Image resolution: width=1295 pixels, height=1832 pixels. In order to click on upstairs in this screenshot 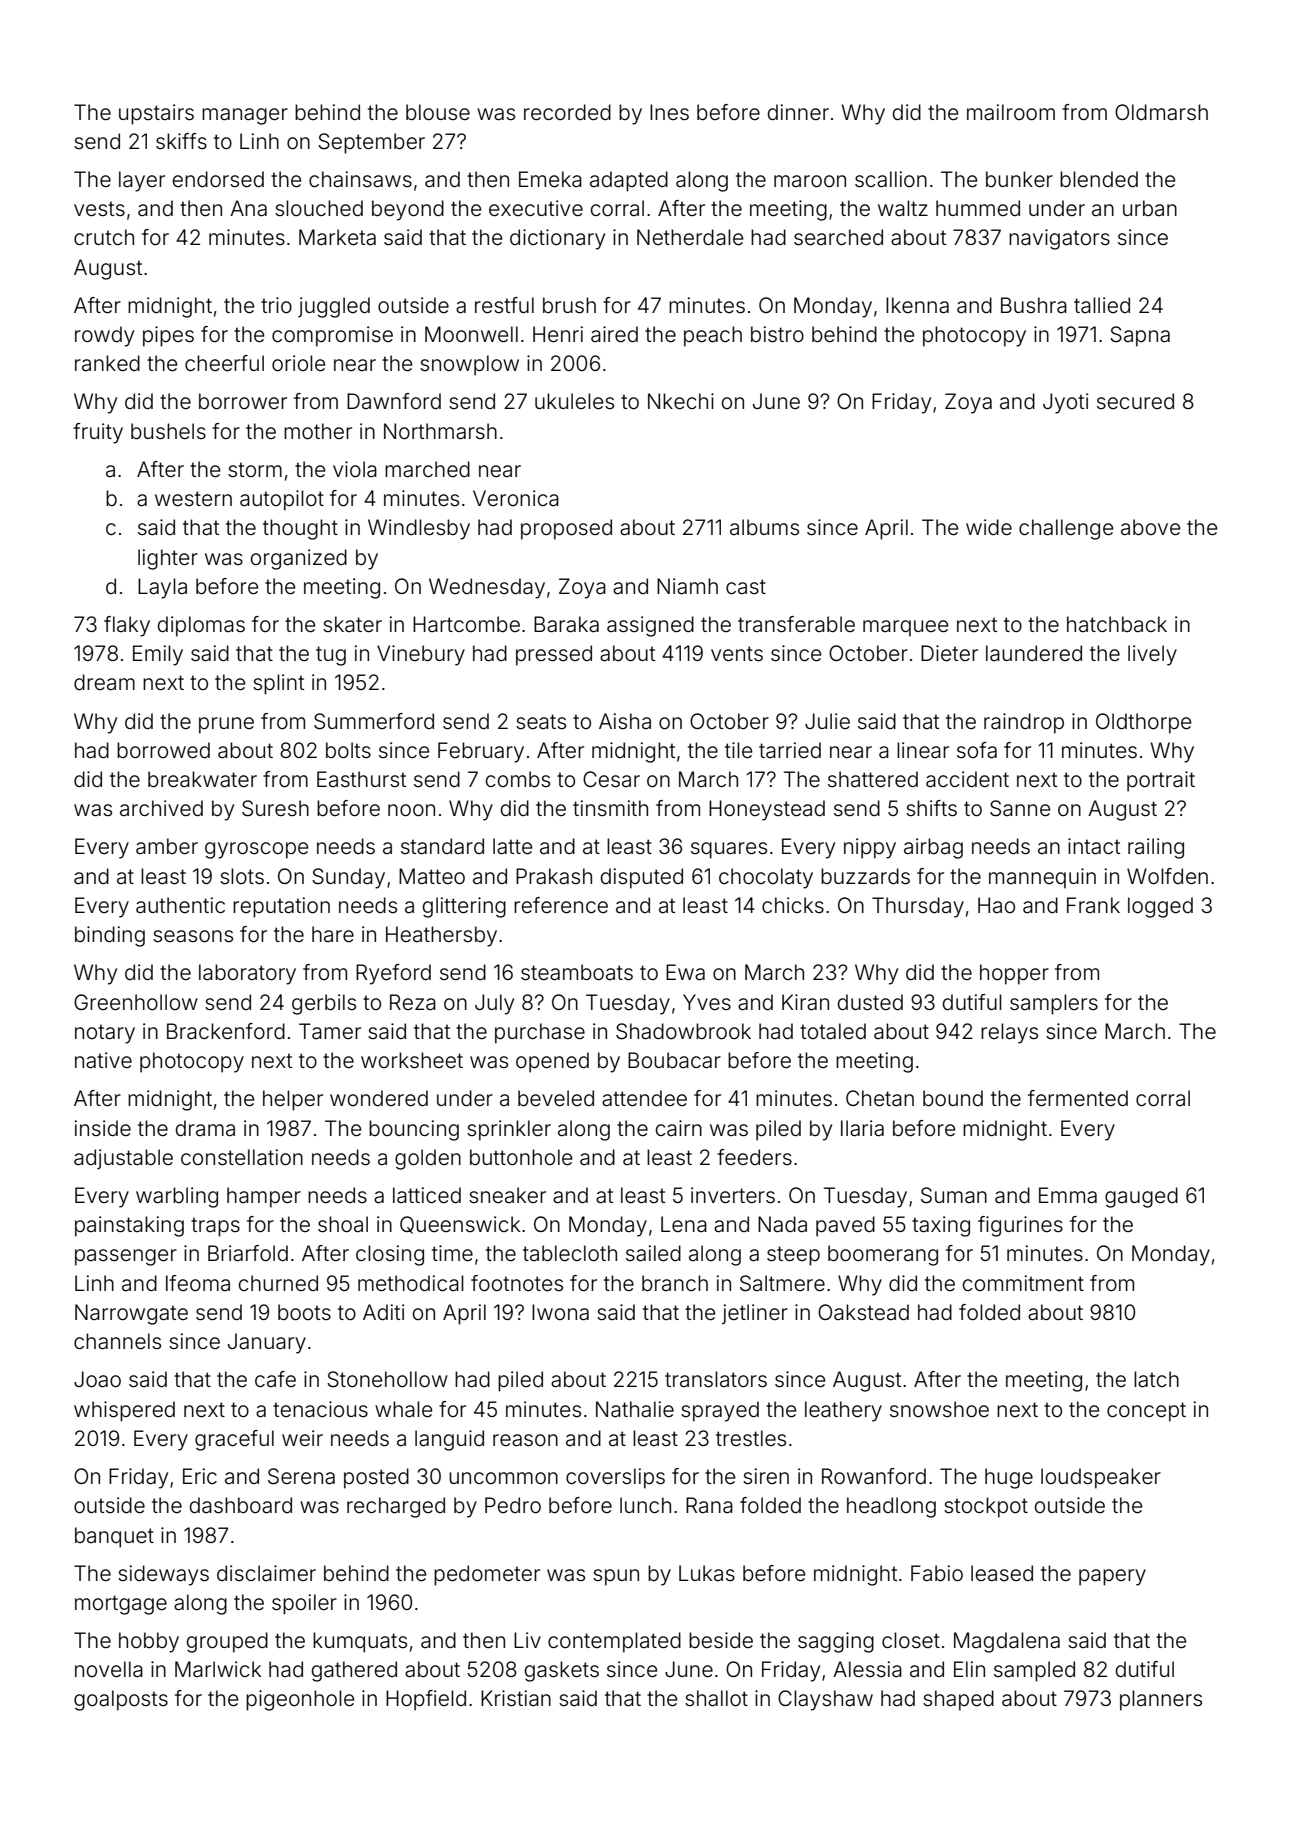, I will do `click(156, 114)`.
